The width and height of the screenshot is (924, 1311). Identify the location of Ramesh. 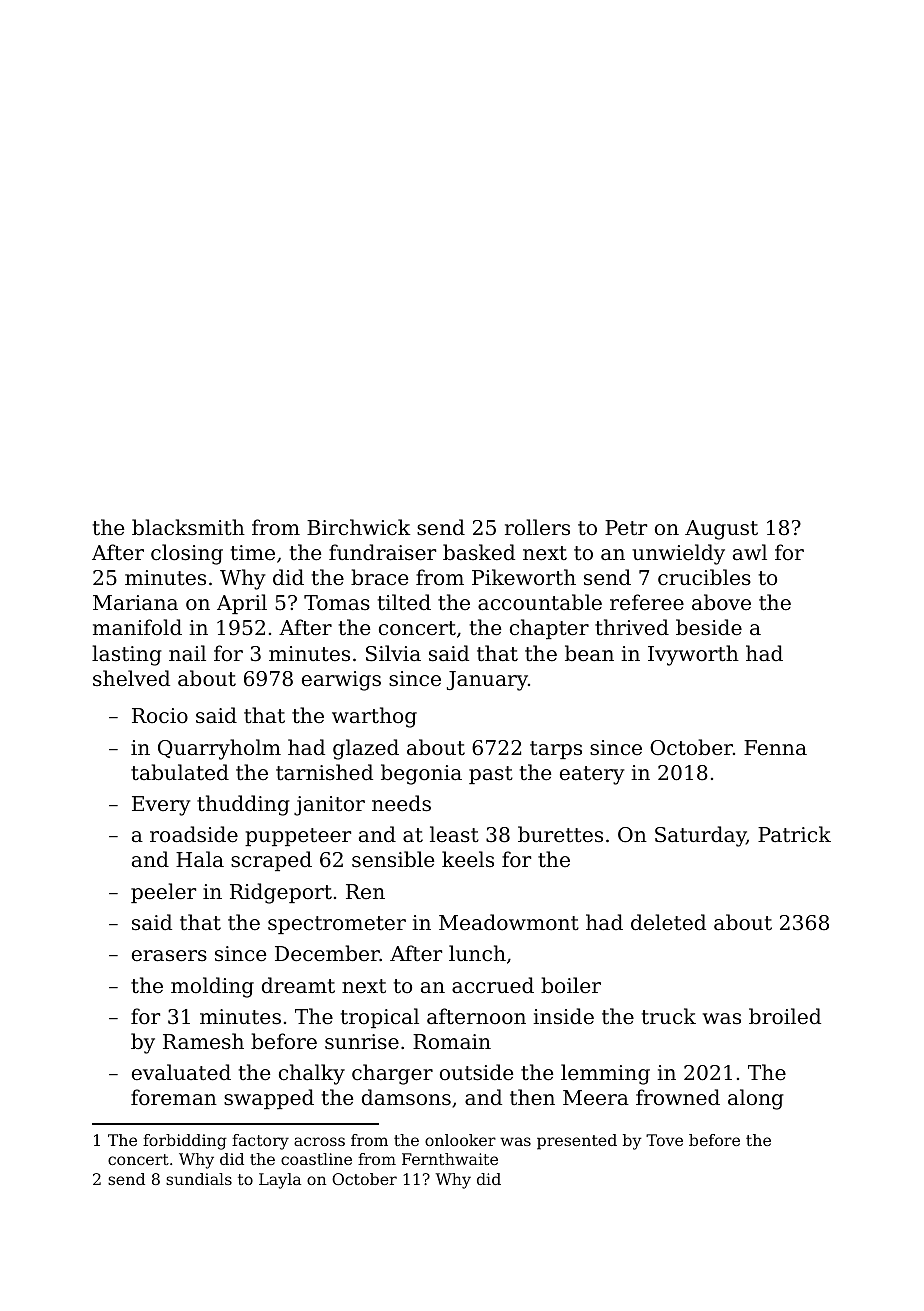
(203, 1041).
